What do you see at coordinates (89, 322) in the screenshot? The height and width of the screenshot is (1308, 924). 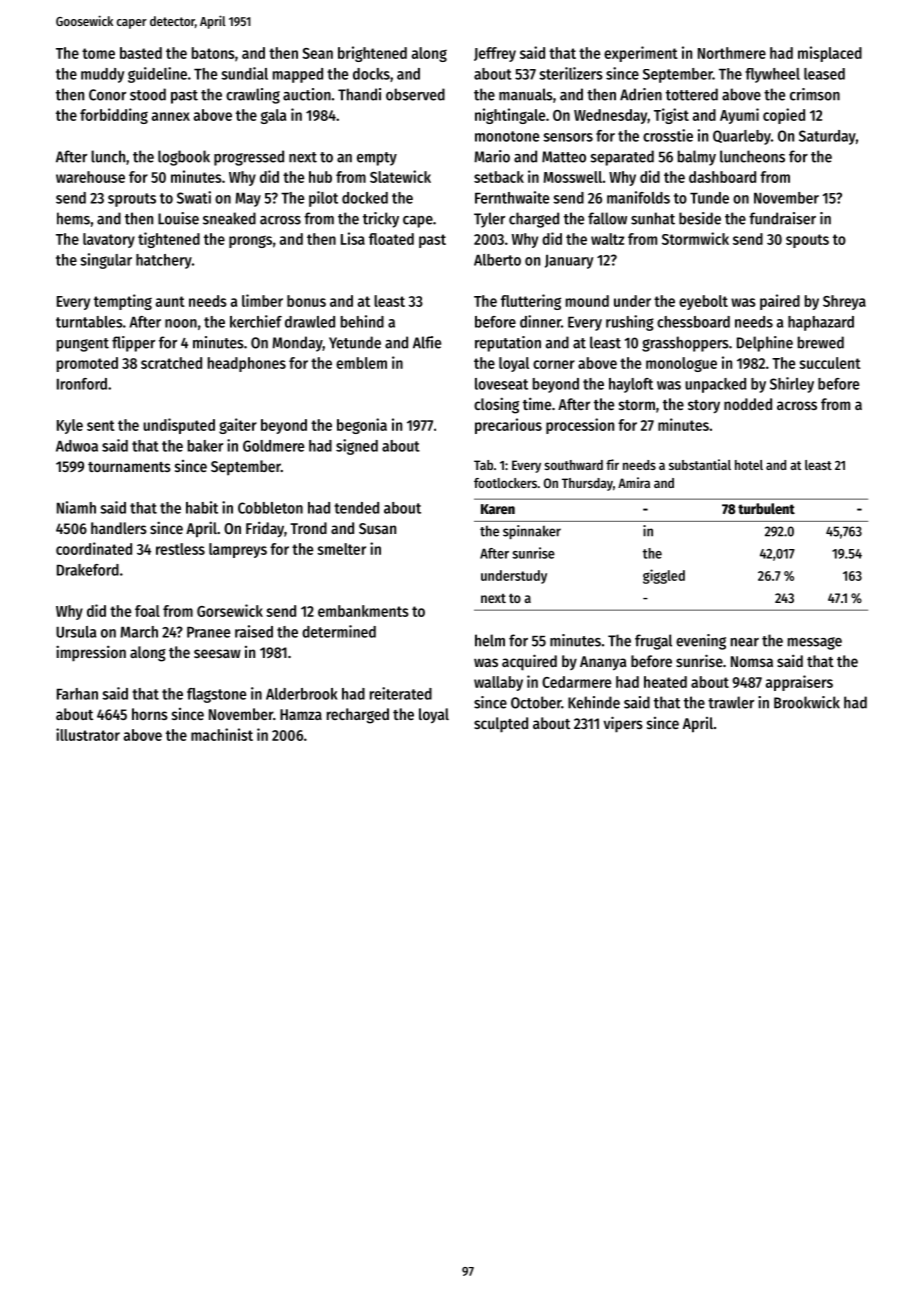 I see `turntables` at bounding box center [89, 322].
